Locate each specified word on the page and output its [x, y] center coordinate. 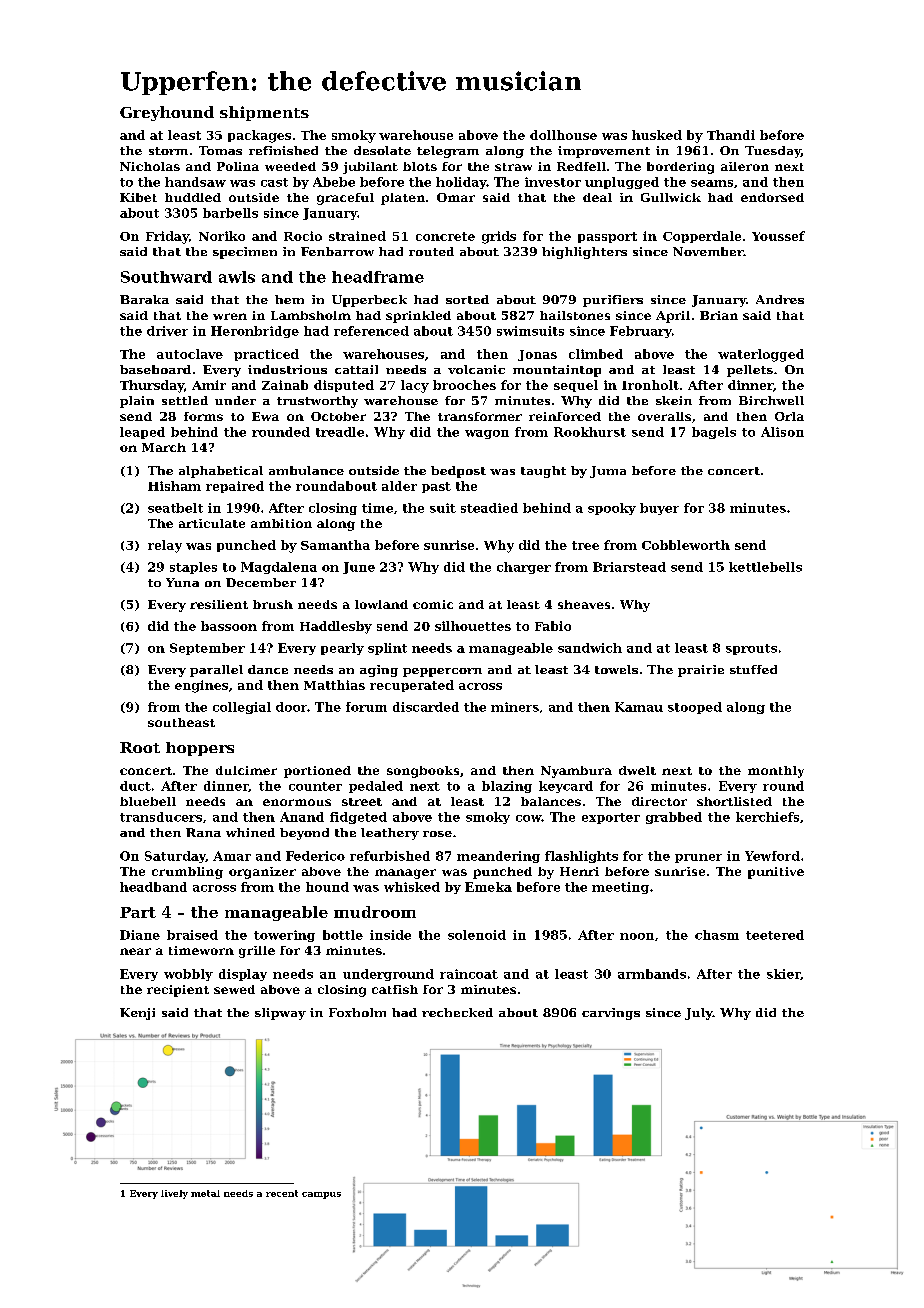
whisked [412, 887]
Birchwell [771, 400]
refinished [283, 150]
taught [543, 472]
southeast [181, 722]
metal [205, 1193]
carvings [611, 1014]
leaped [142, 433]
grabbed [674, 818]
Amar [232, 856]
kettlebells [765, 567]
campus [321, 1195]
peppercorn [442, 672]
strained [357, 236]
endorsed [772, 197]
